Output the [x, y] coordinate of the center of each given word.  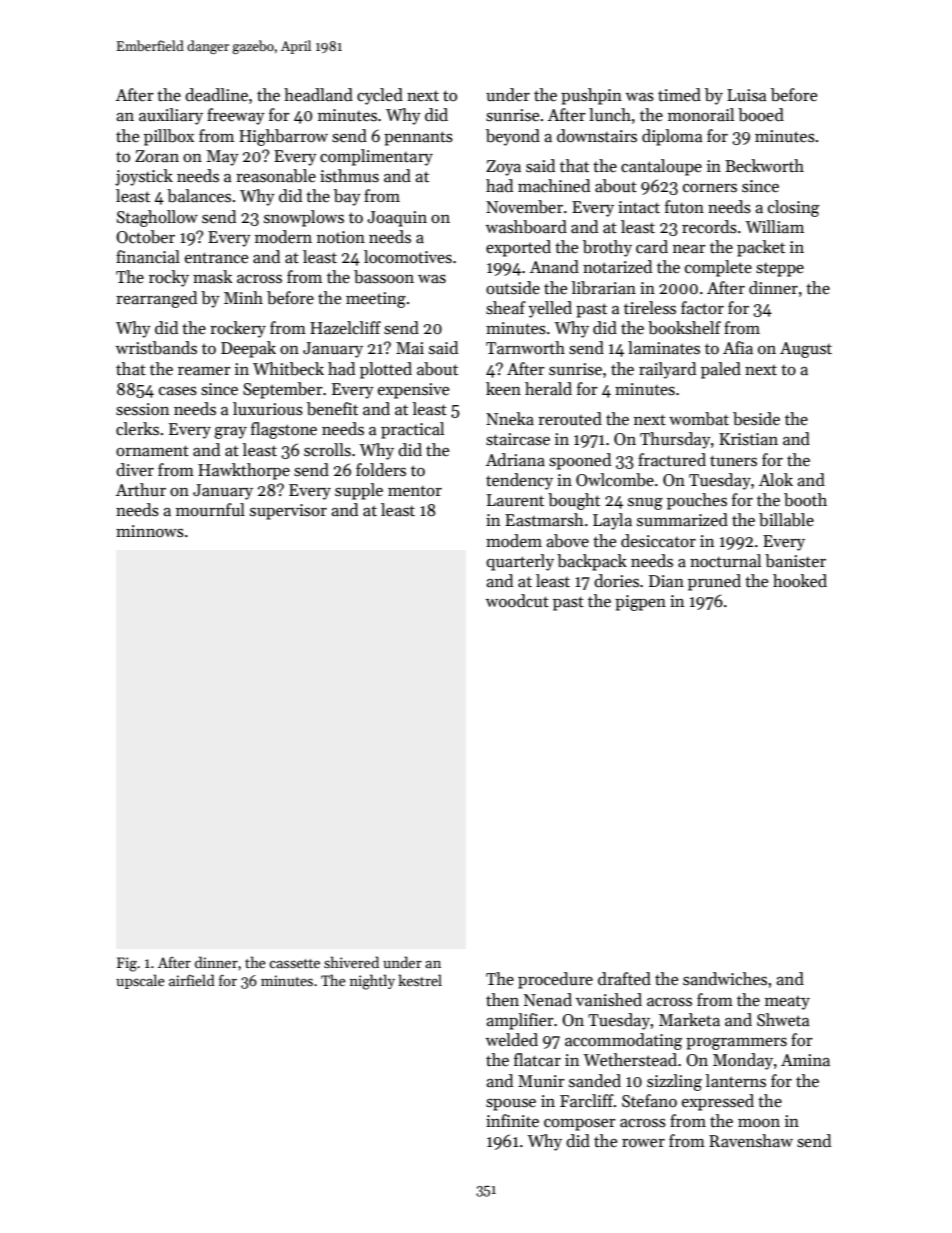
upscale [140, 981]
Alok [776, 480]
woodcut [517, 601]
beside [756, 419]
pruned [714, 582]
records [709, 227]
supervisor [288, 512]
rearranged [156, 299]
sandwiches [725, 979]
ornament [152, 451]
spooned [580, 461]
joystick [144, 177]
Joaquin [397, 219]
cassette [294, 963]
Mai [410, 348]
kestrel [420, 980]
